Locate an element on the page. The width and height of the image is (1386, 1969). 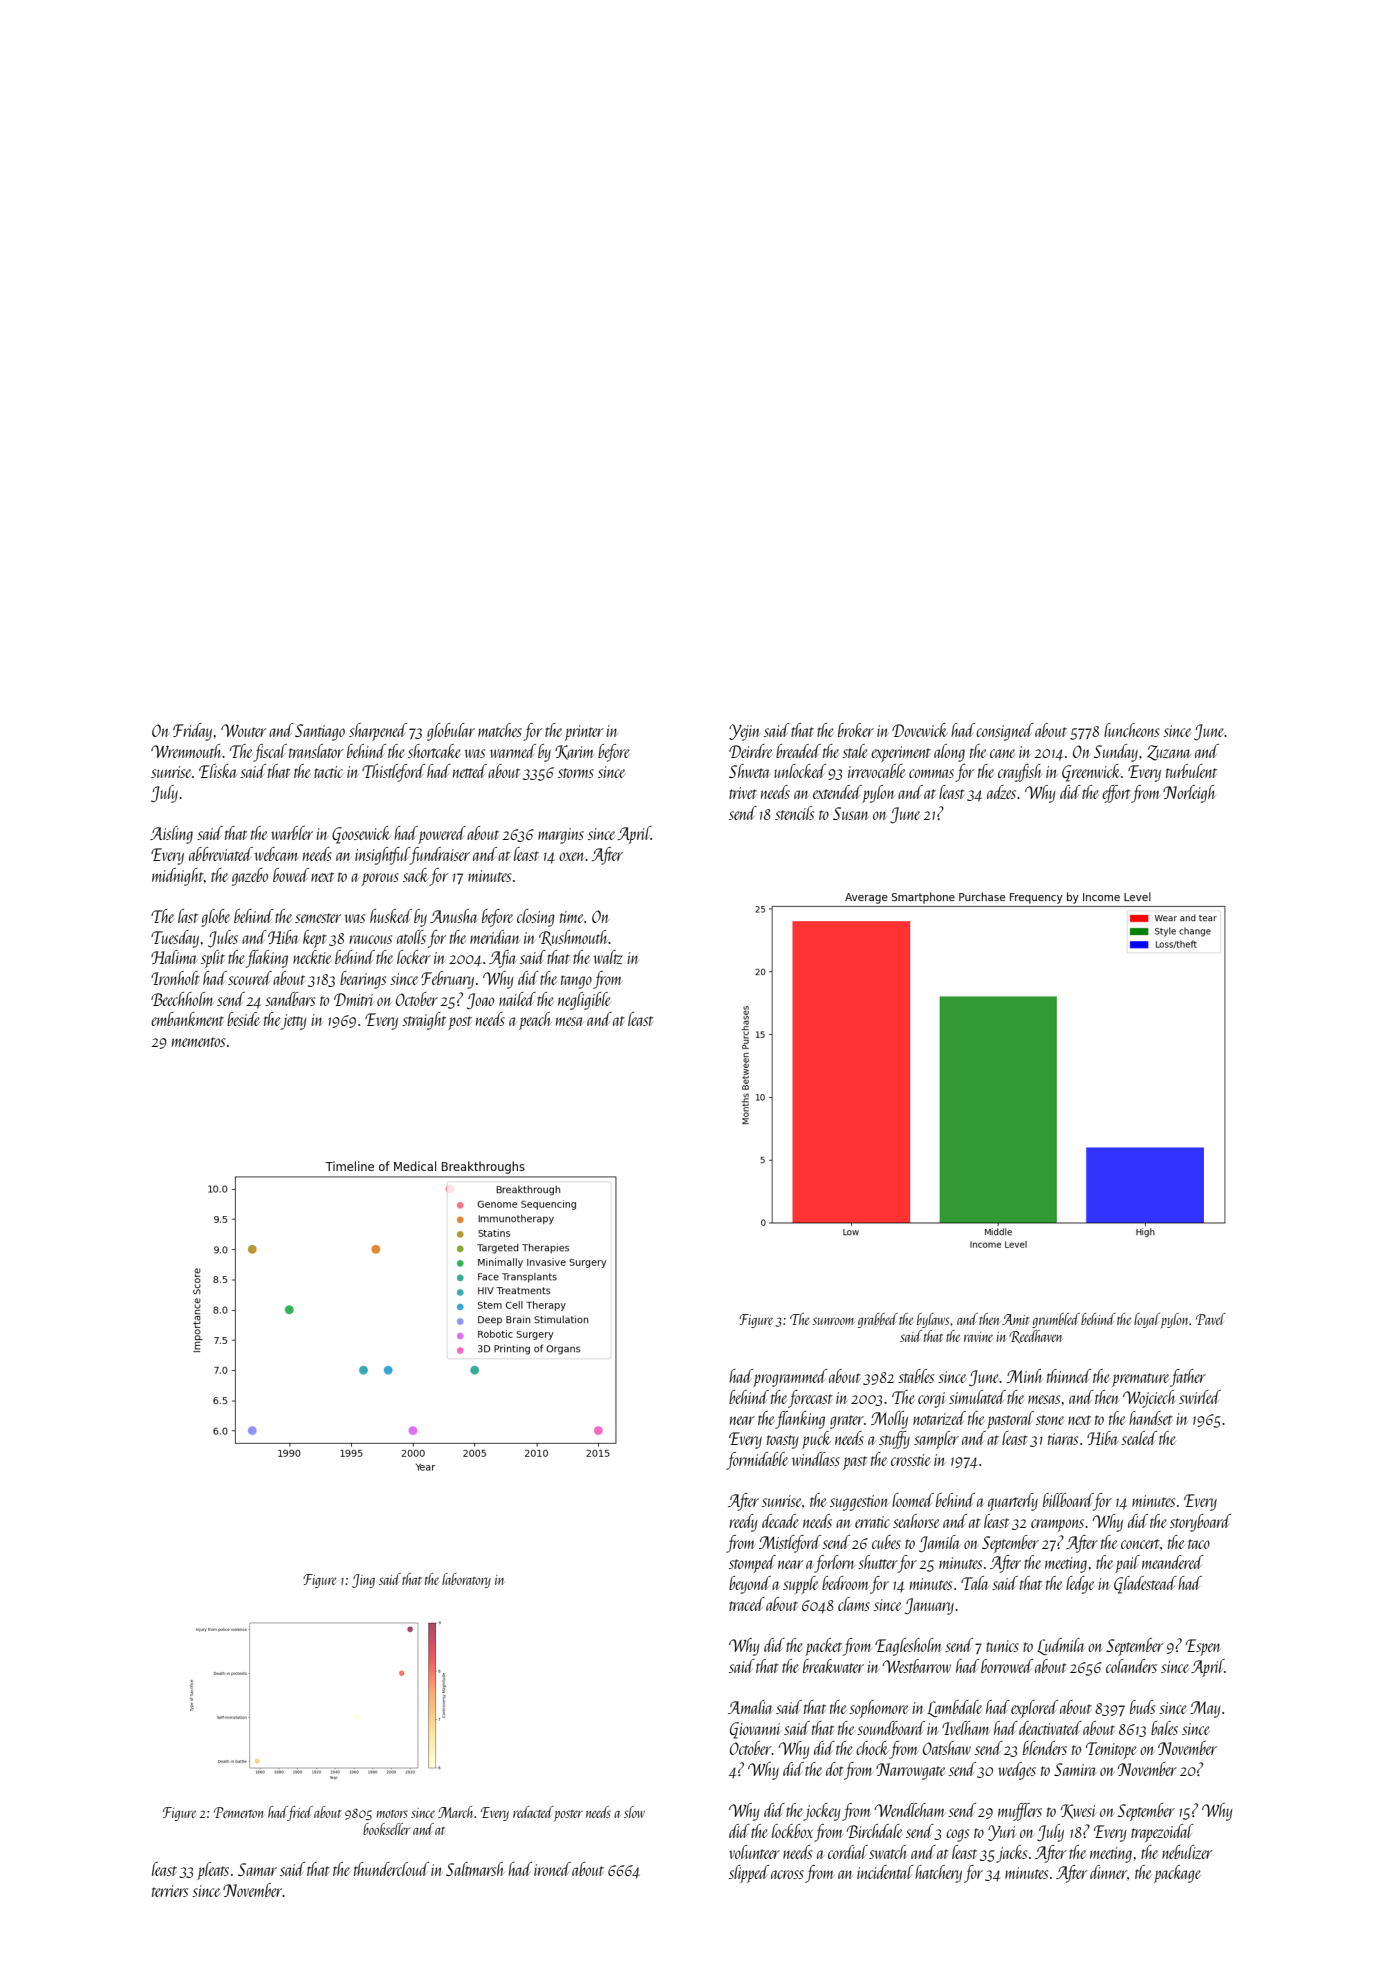
negligible is located at coordinates (584, 1001).
